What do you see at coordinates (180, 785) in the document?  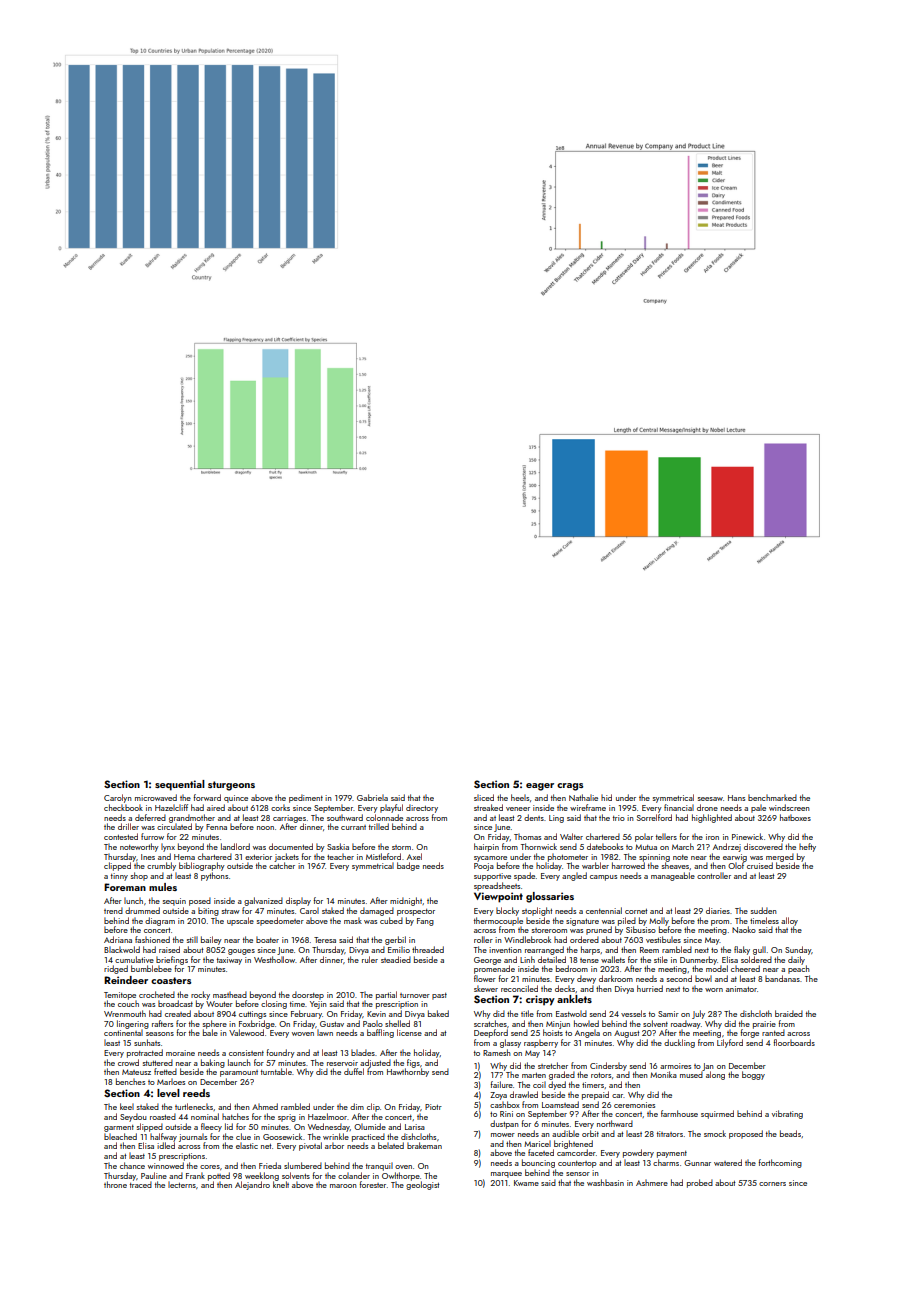 I see `sequential` at bounding box center [180, 785].
